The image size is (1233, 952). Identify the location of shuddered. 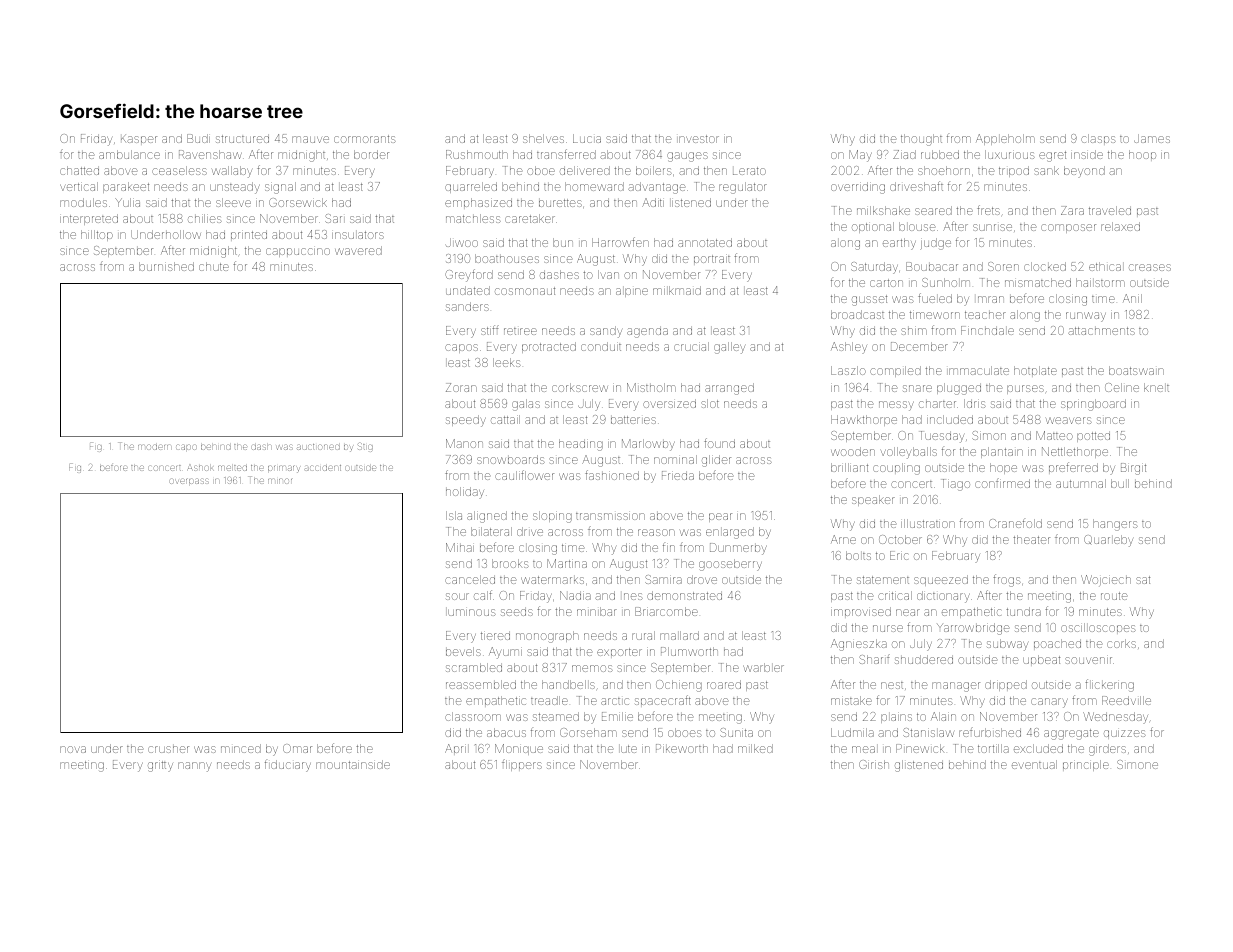
(924, 659).
